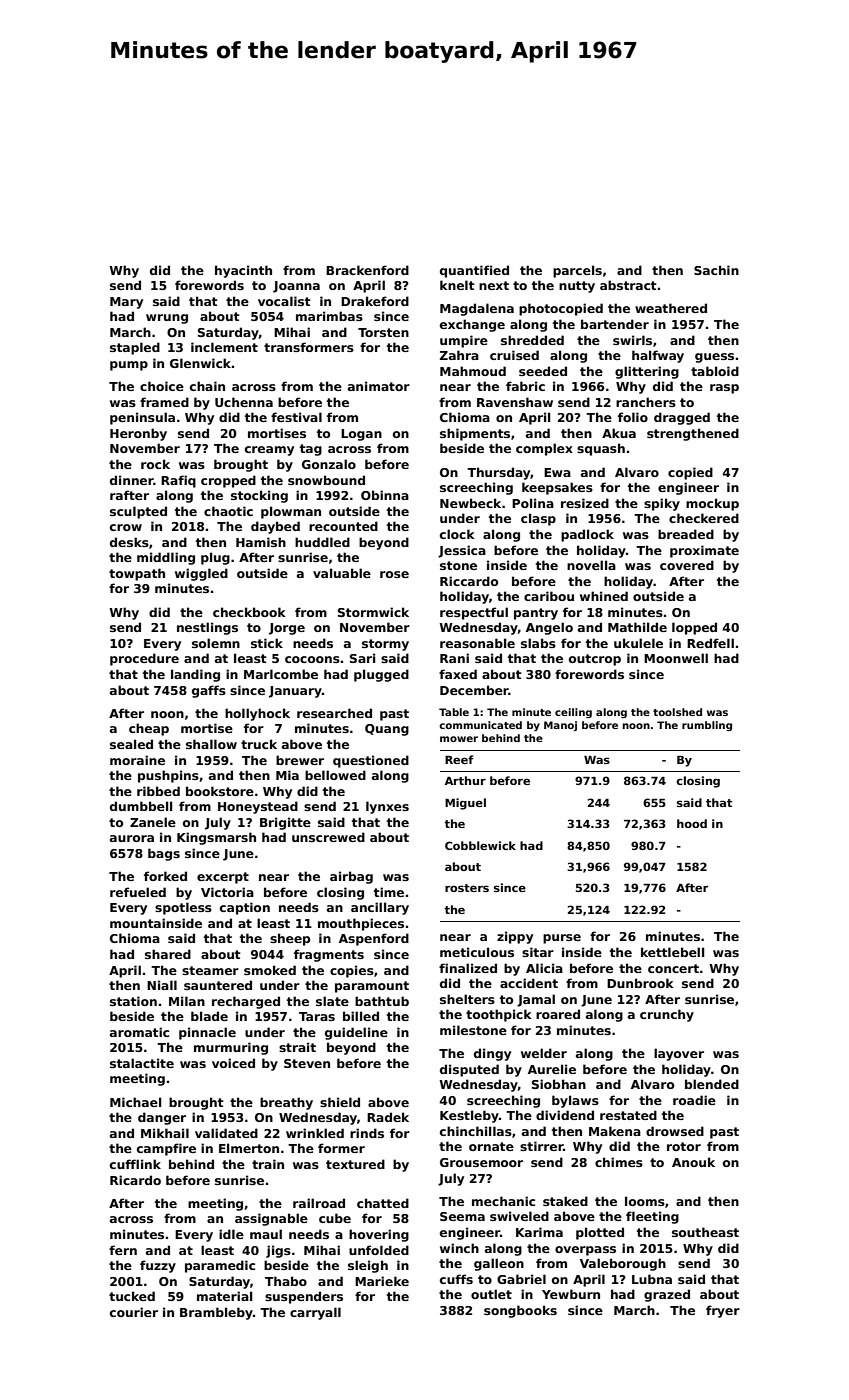 The height and width of the screenshot is (1400, 849). I want to click on towpath, so click(137, 574).
